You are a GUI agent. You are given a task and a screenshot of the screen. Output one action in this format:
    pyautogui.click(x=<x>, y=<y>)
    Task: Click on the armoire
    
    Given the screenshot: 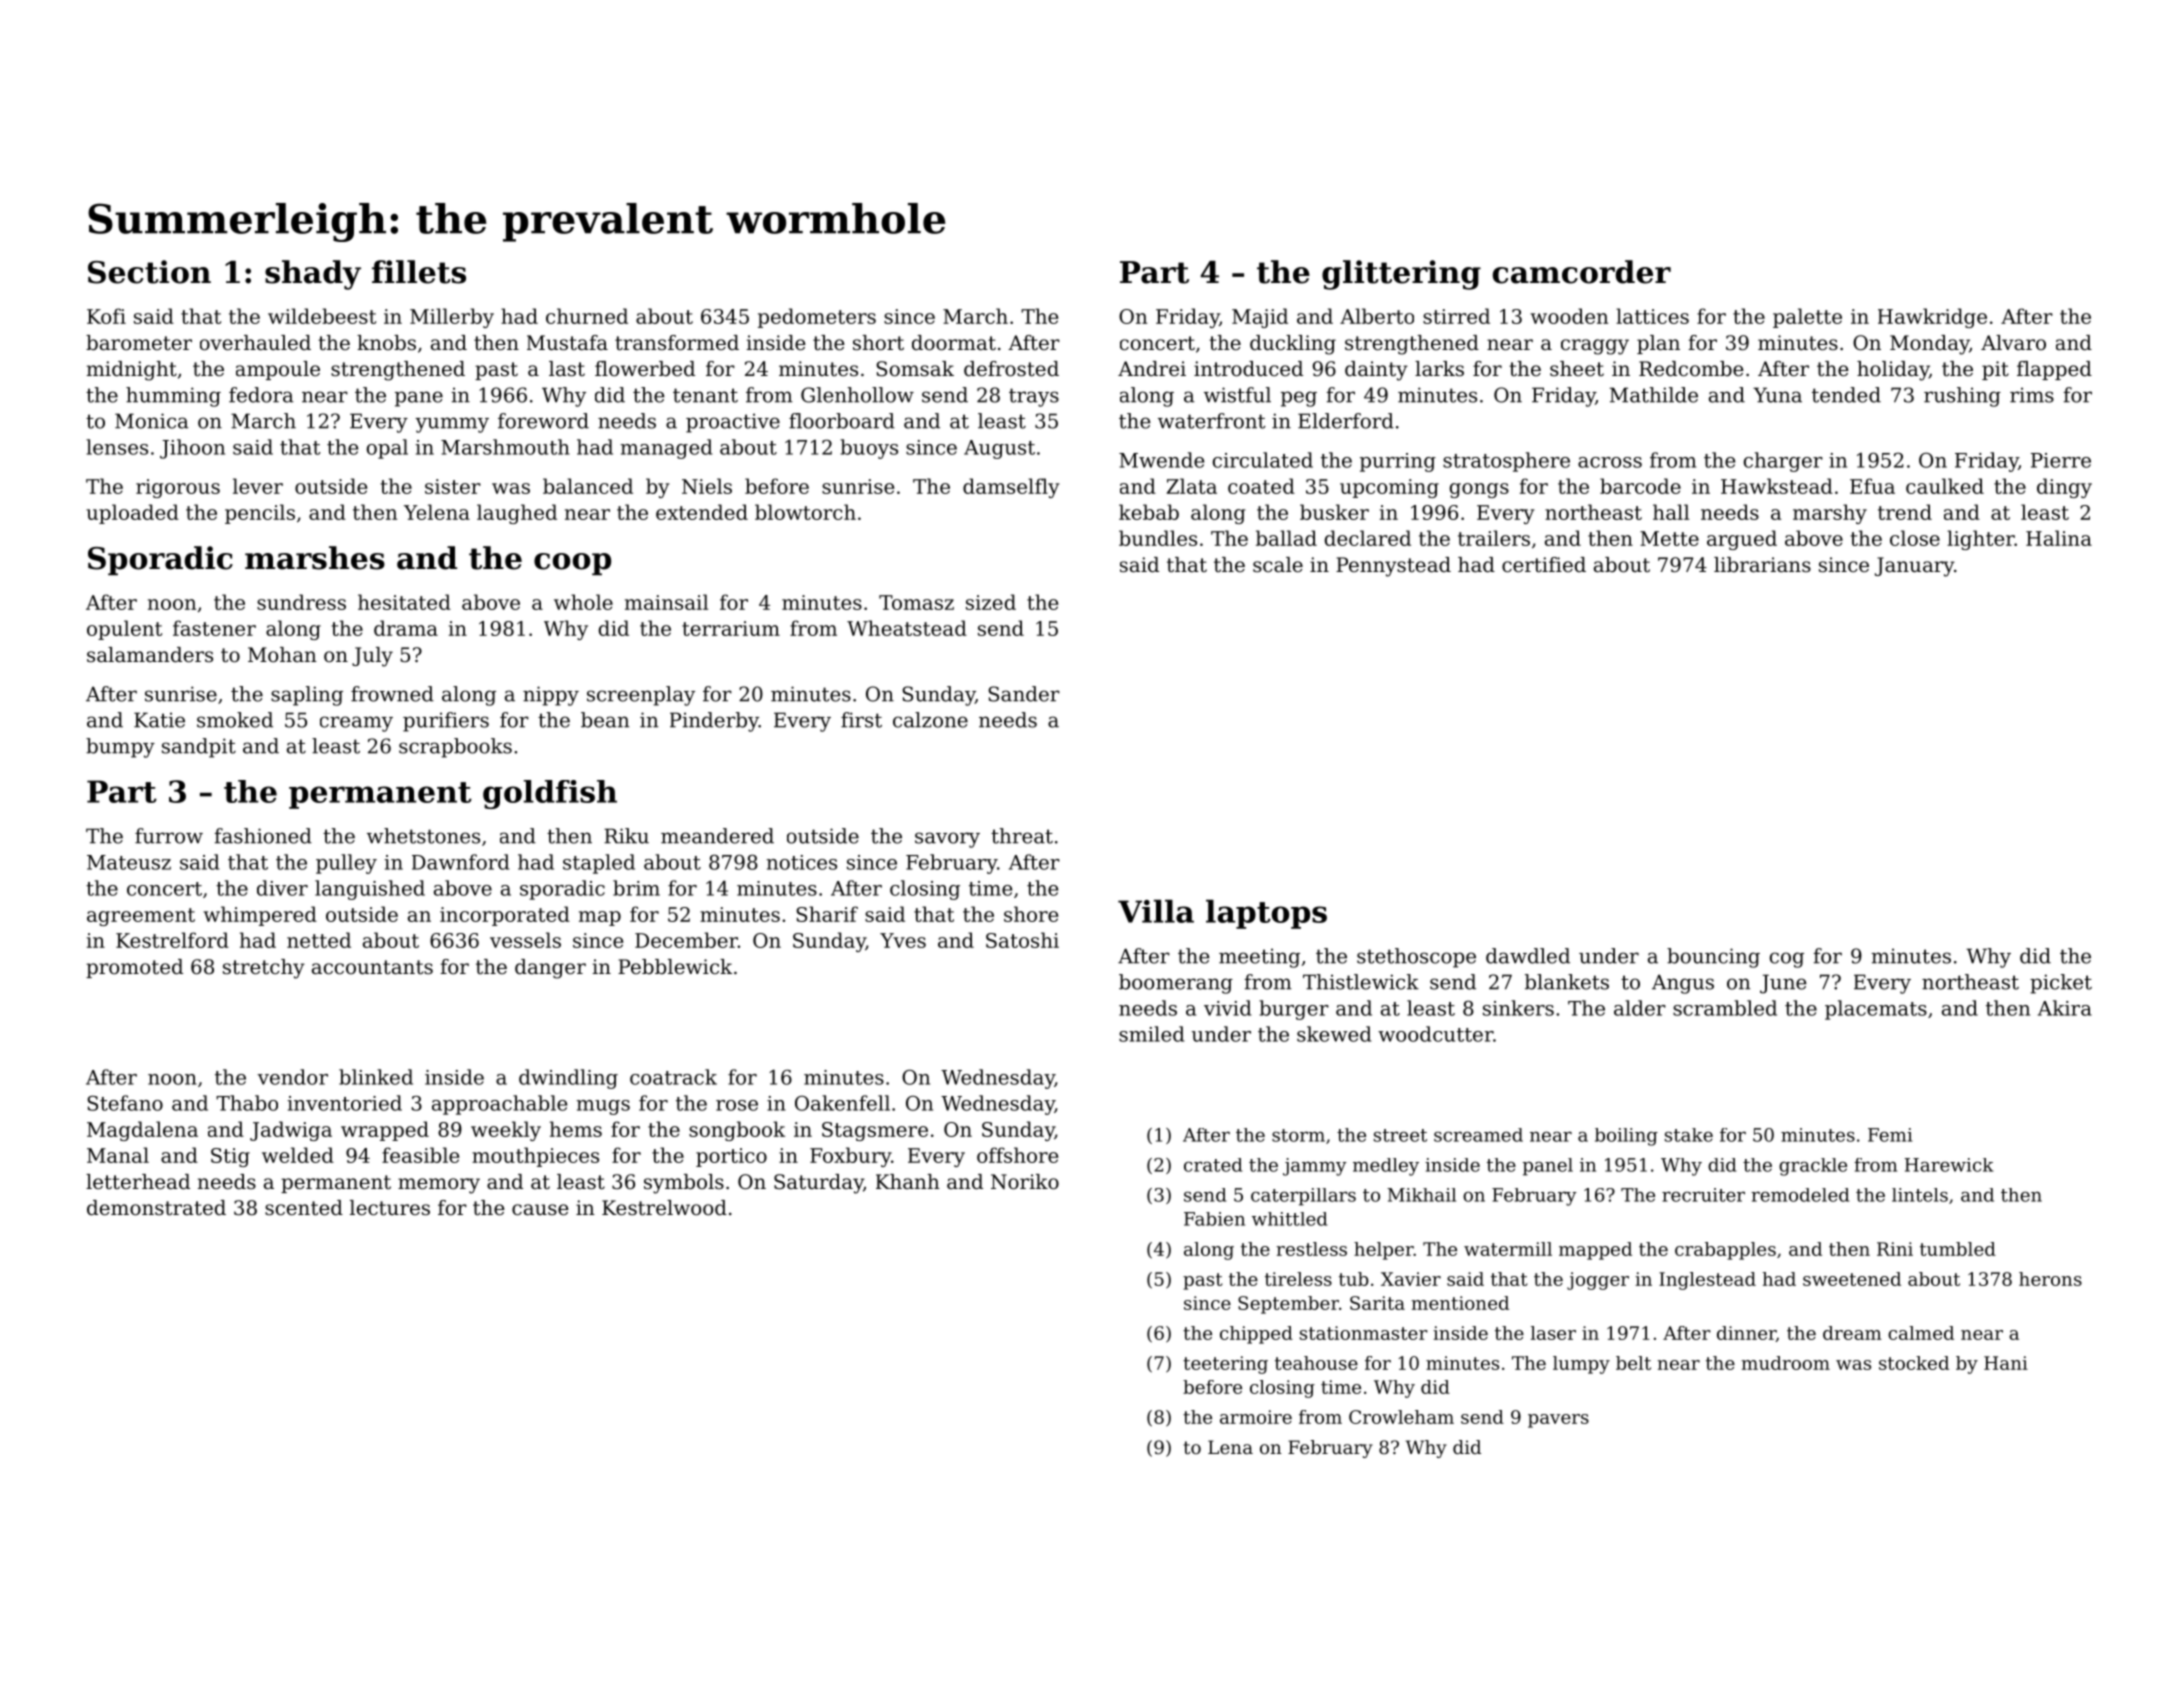 What is the action you would take?
    pyautogui.click(x=1256, y=1417)
